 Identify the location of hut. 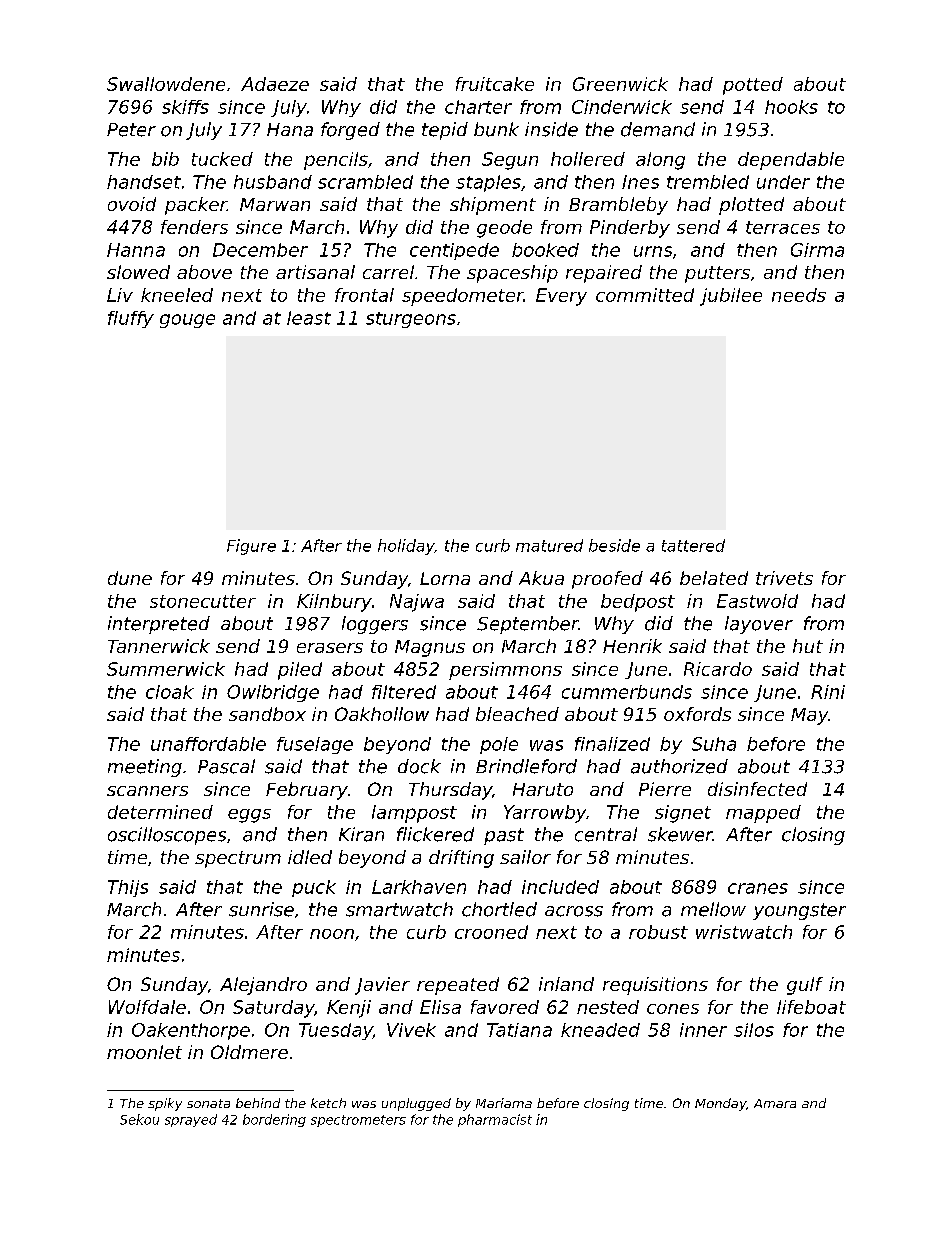
(808, 646).
